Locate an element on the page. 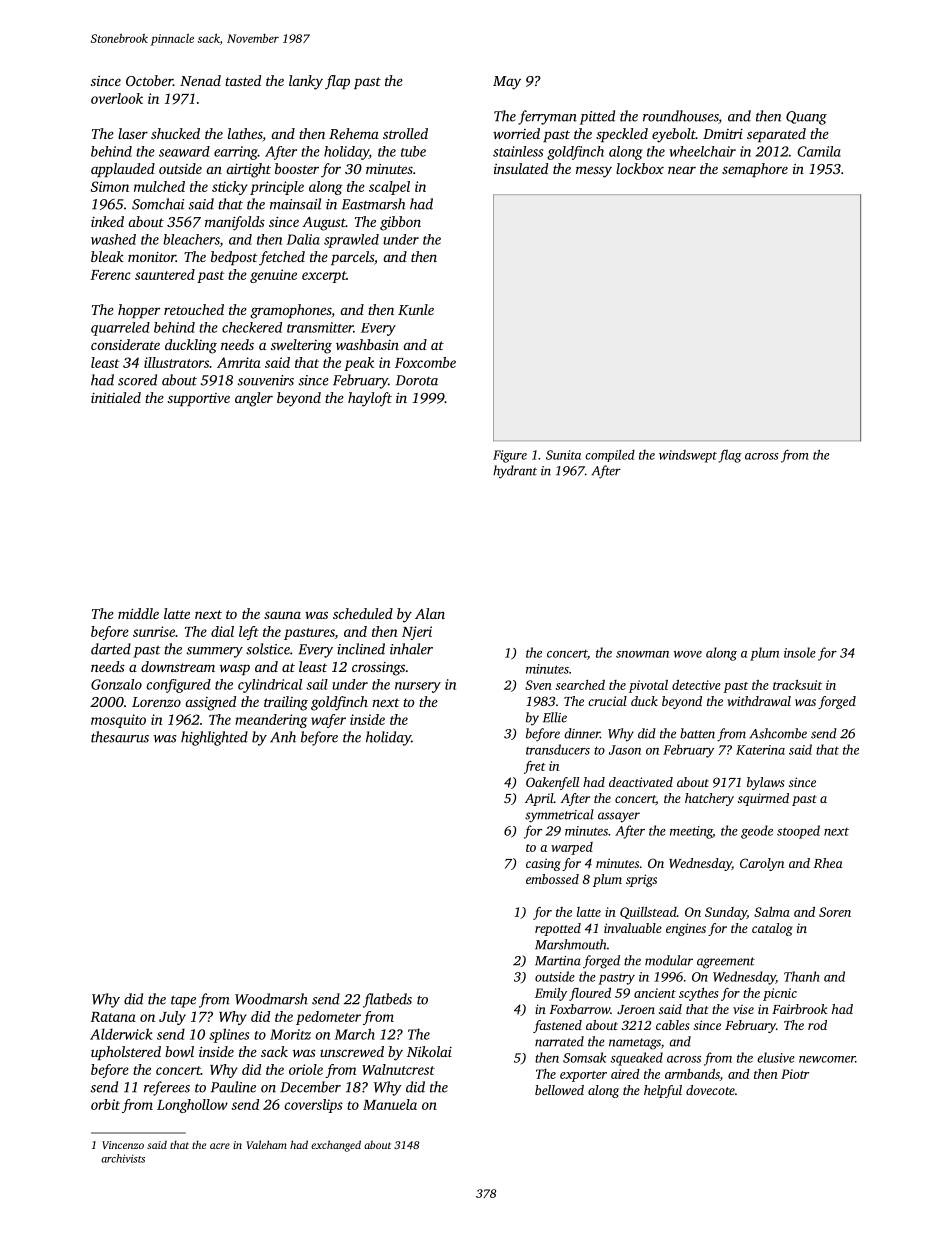 The height and width of the image is (1233, 952). illustrators is located at coordinates (176, 362).
